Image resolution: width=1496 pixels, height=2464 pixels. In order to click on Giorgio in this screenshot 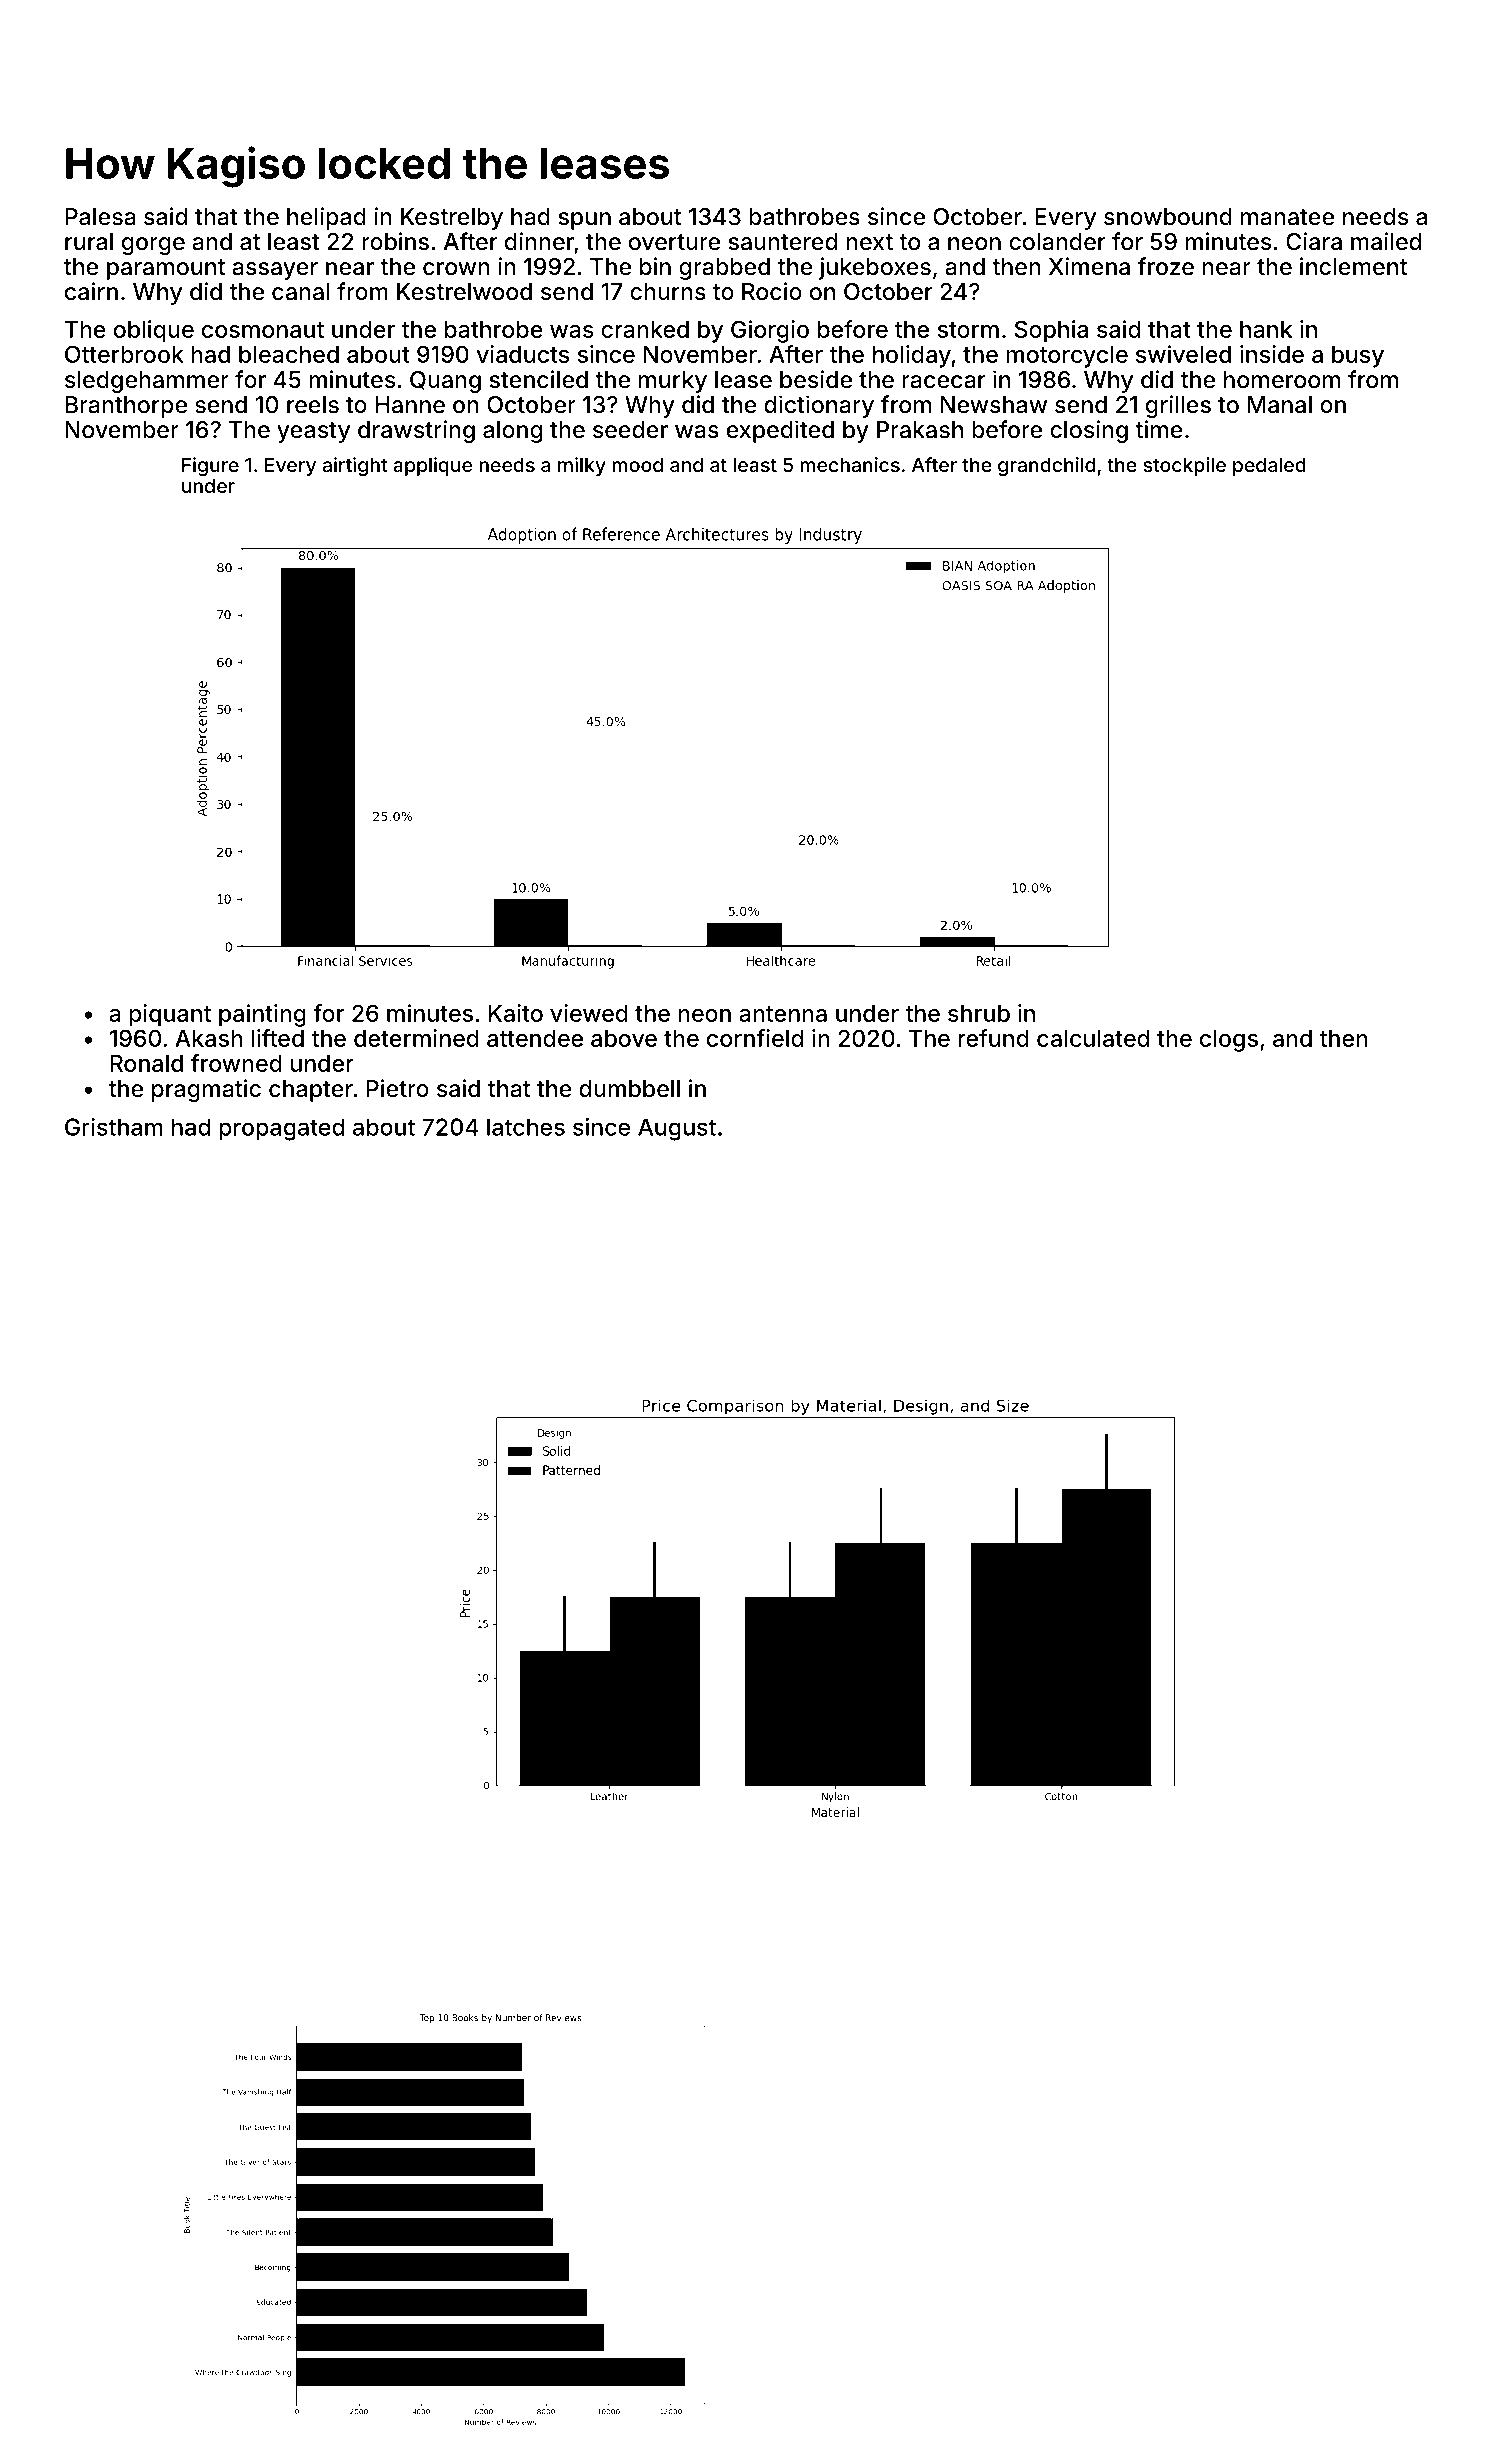, I will do `click(770, 331)`.
